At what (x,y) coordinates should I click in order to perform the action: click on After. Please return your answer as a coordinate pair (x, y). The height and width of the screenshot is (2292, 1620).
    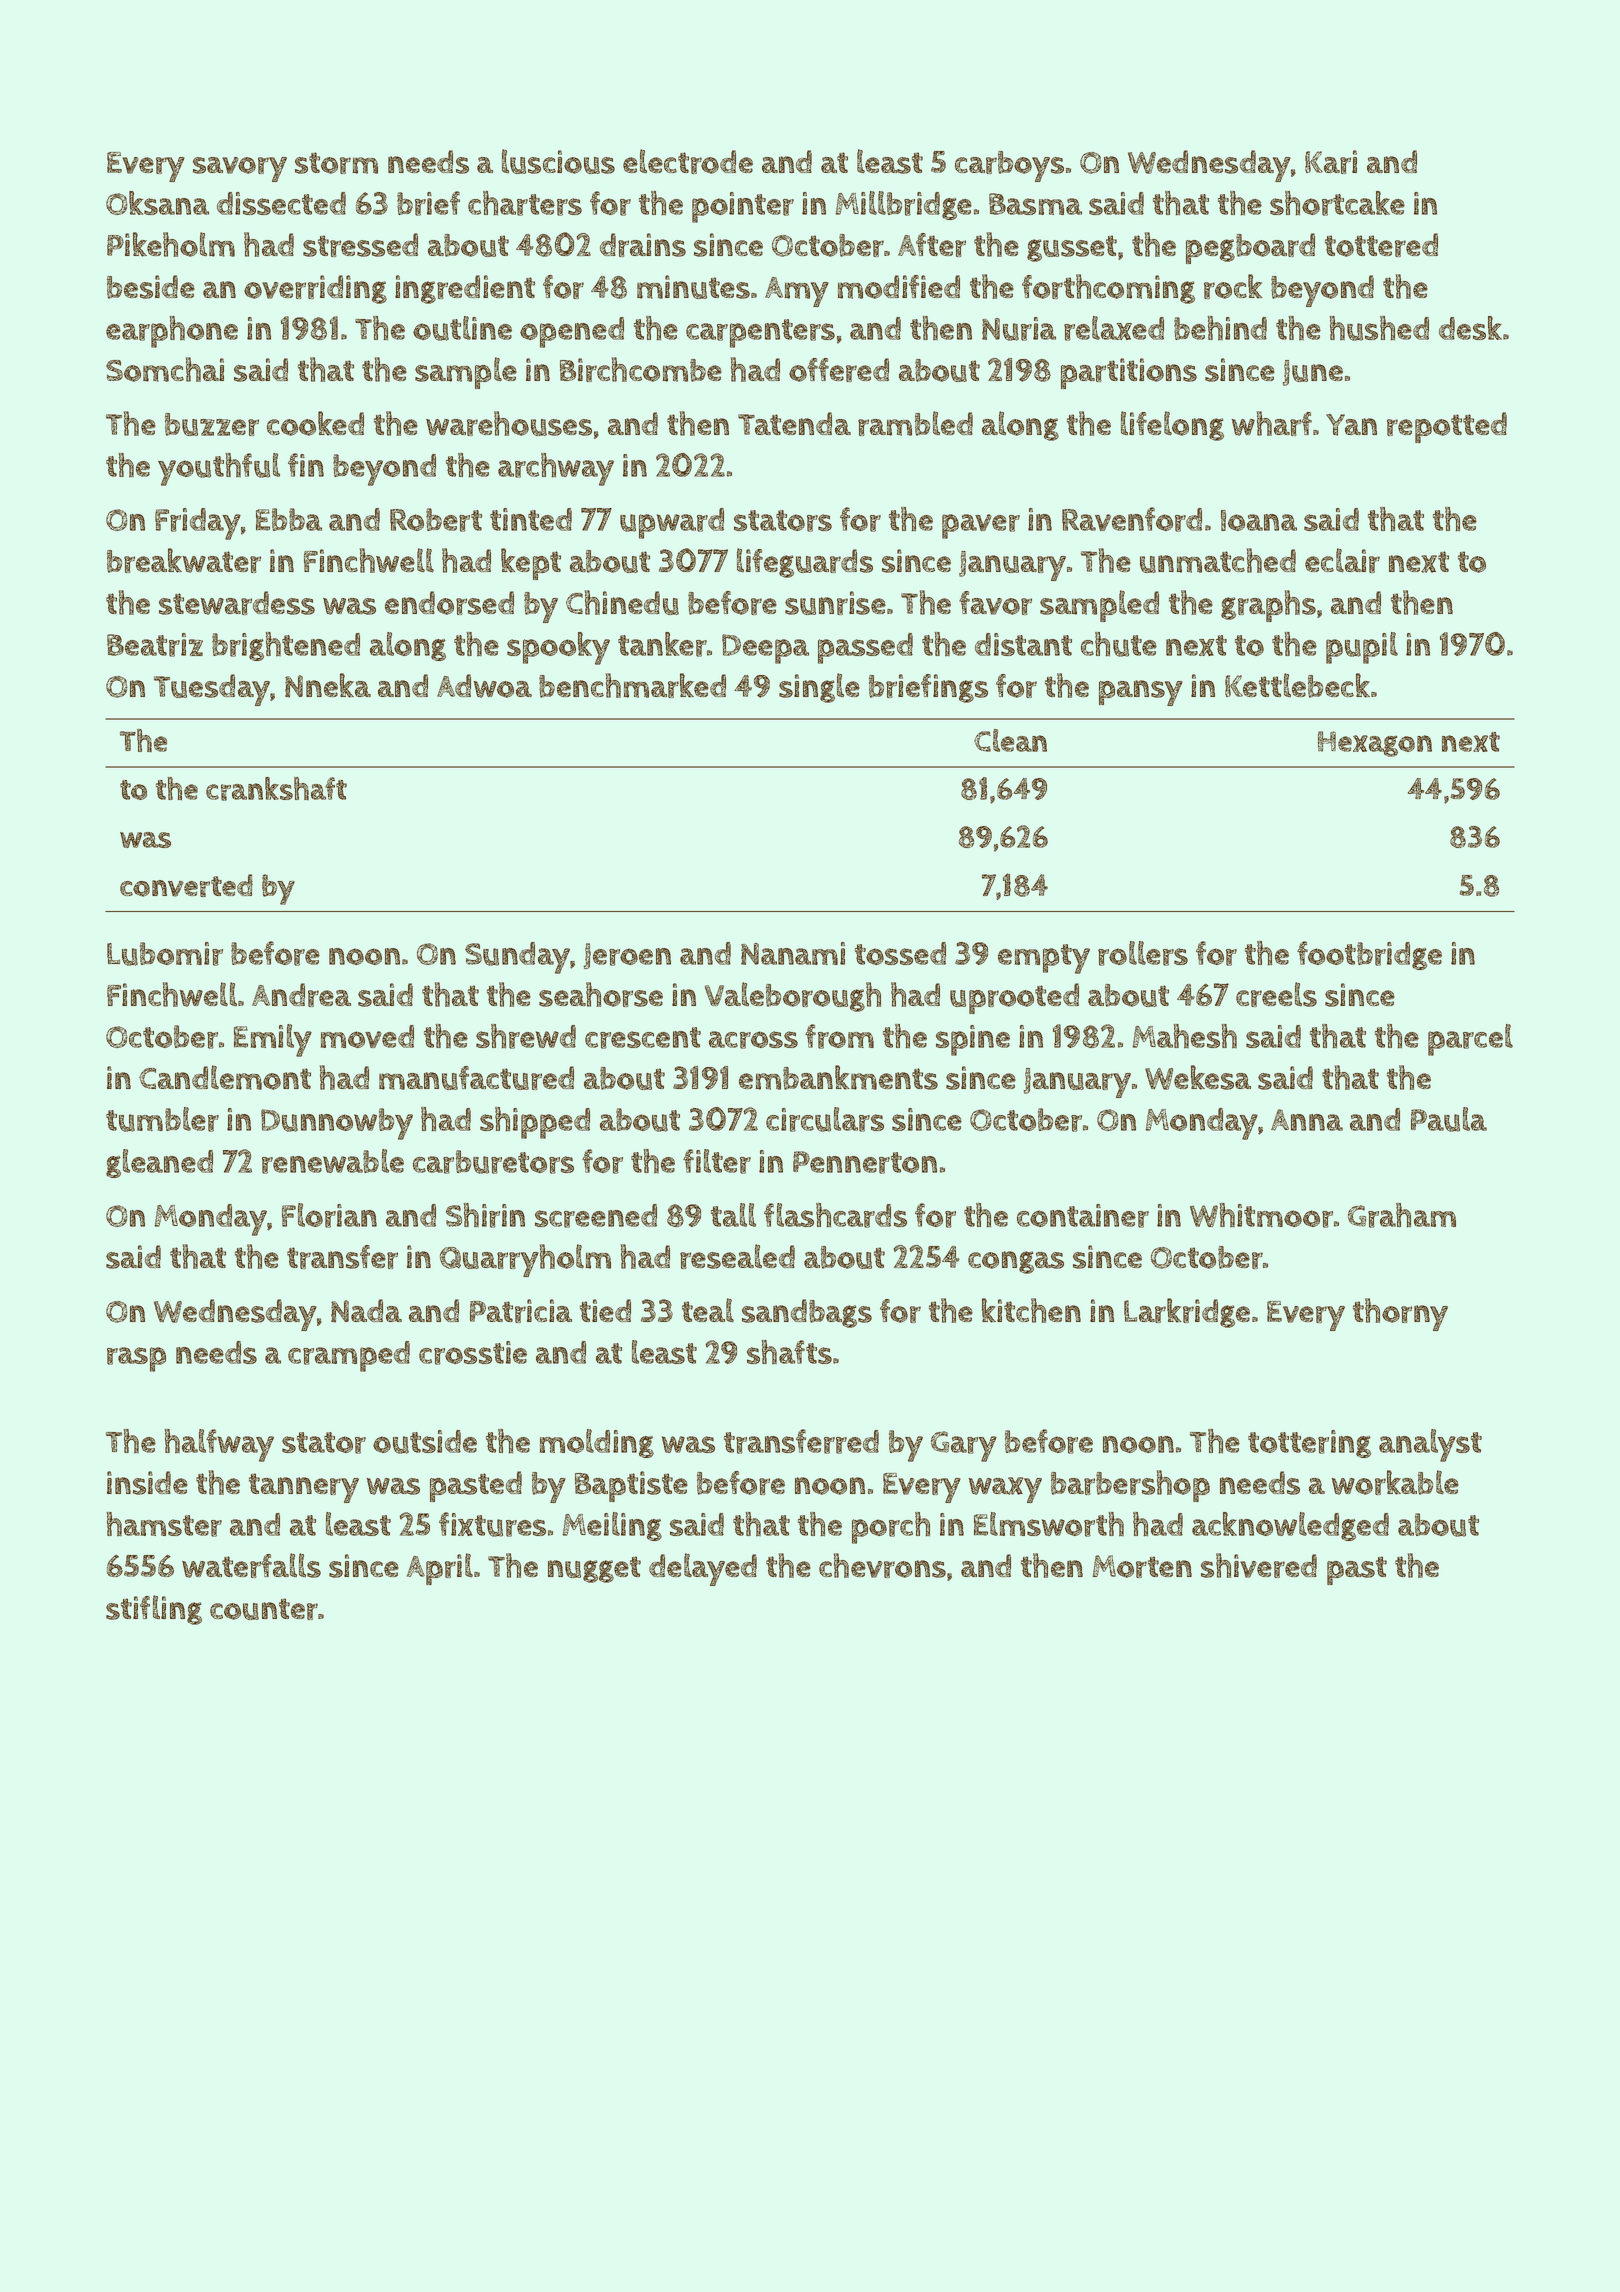
    Looking at the image, I should click on (932, 245).
